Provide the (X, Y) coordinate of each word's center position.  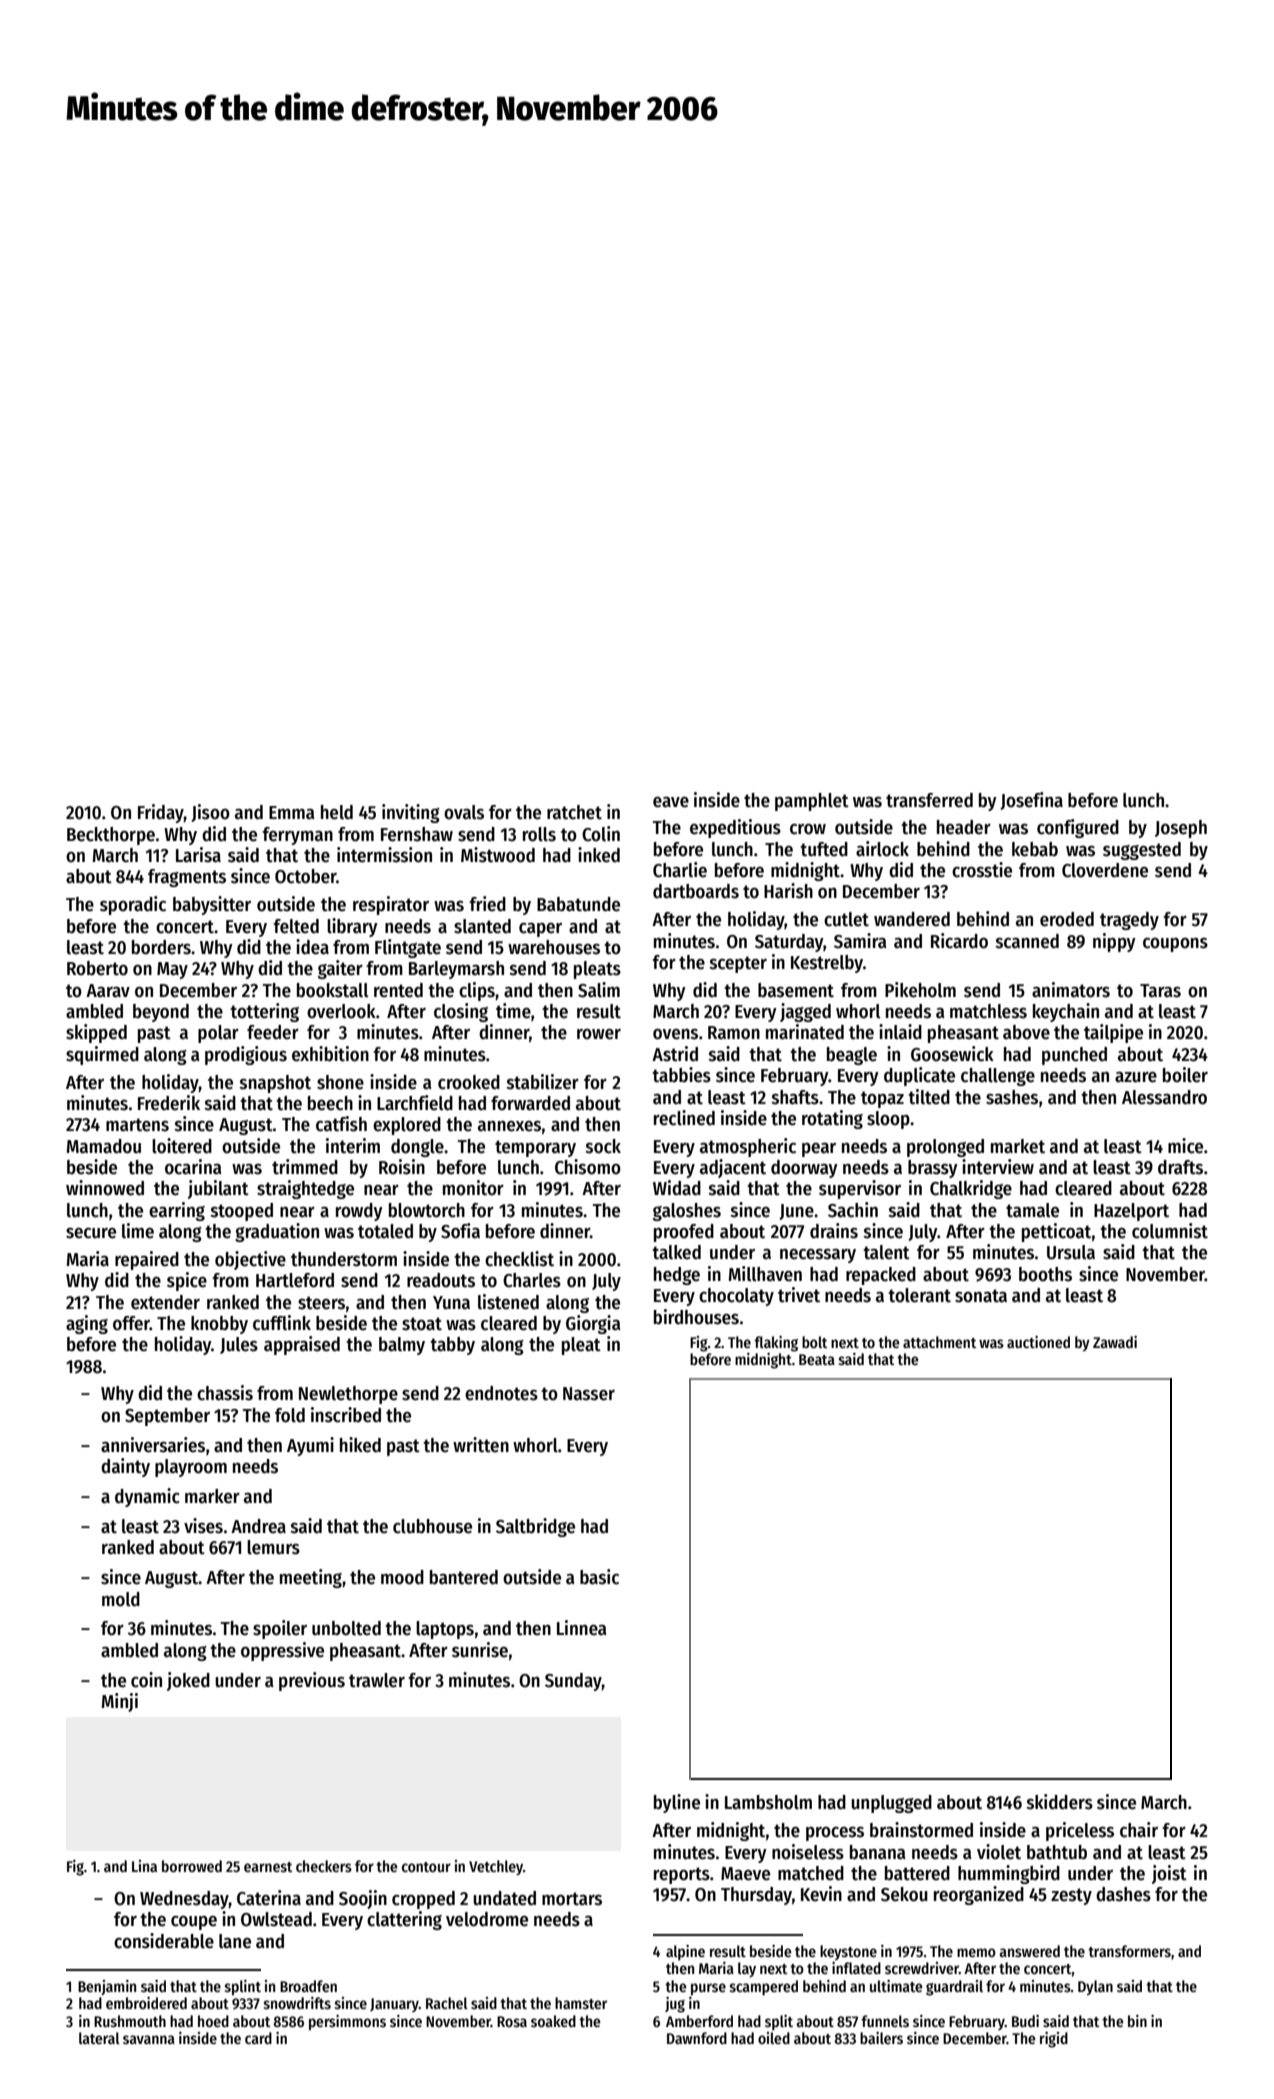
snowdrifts (297, 2003)
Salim (599, 990)
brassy (933, 1169)
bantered (464, 1577)
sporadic (133, 905)
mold (121, 1599)
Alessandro (1164, 1097)
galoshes (687, 1212)
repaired (147, 1260)
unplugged (891, 1804)
